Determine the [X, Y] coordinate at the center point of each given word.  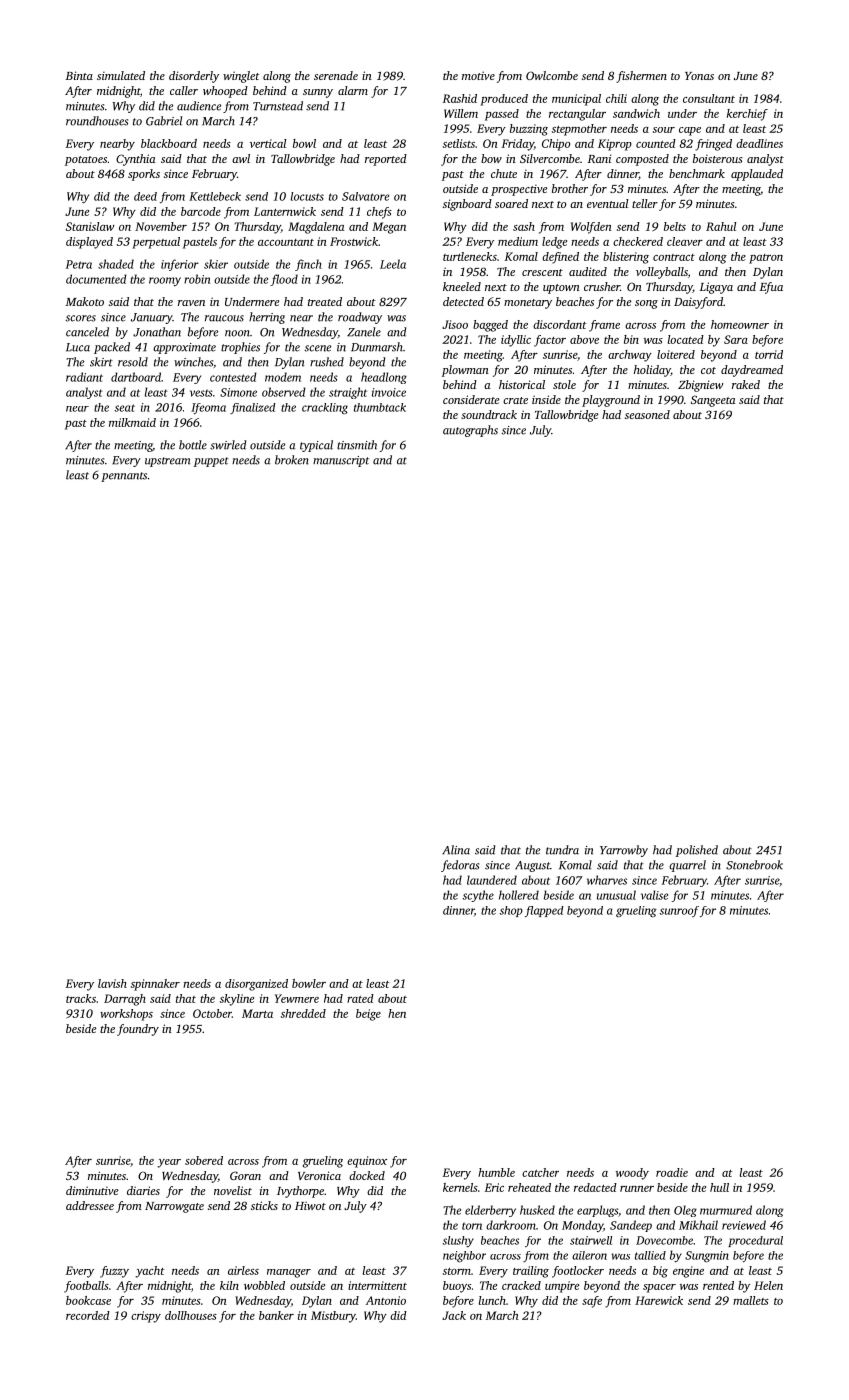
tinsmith [357, 445]
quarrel [687, 866]
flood [284, 280]
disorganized [256, 985]
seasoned [647, 414]
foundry [138, 1030]
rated [360, 998]
